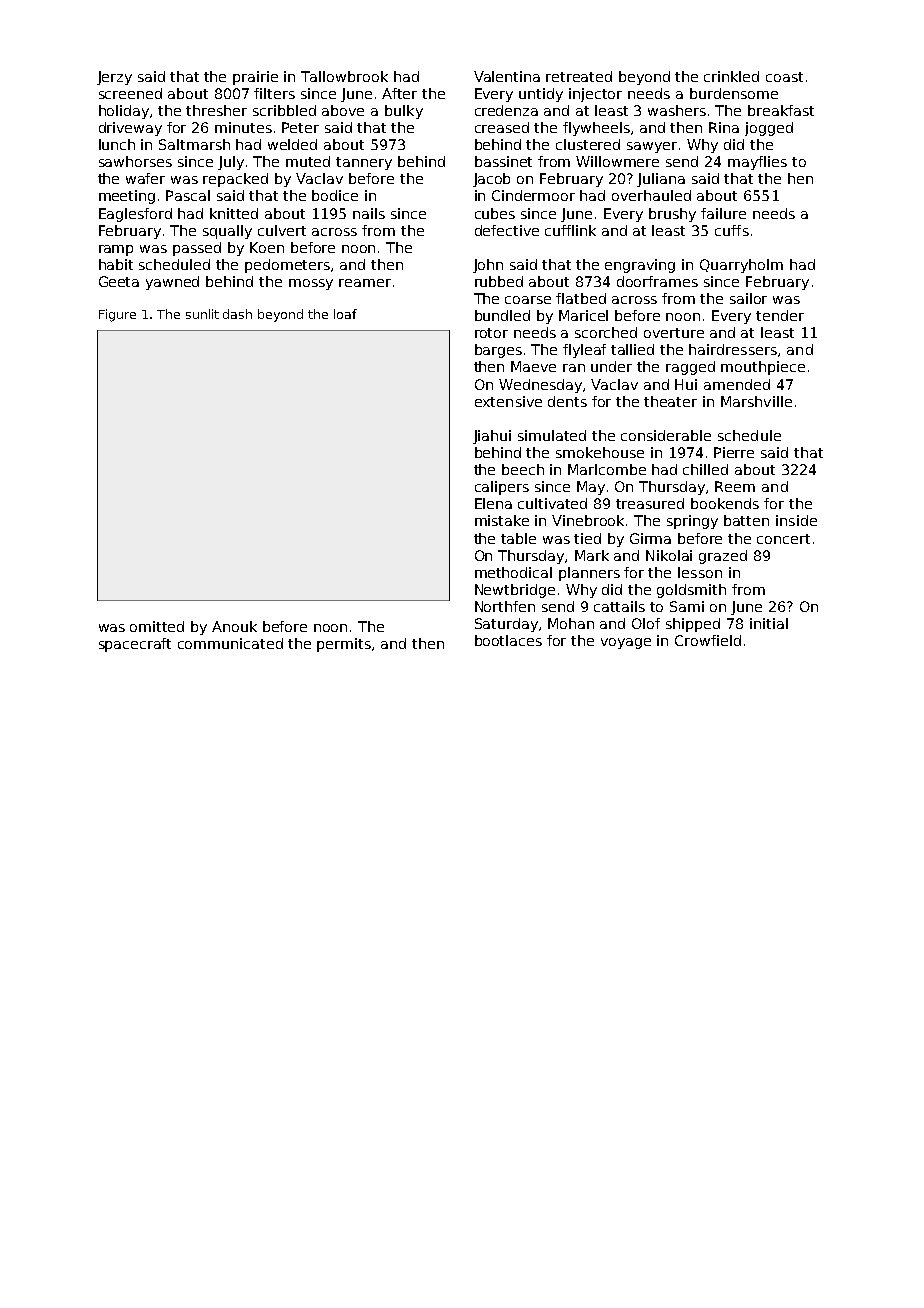 Image resolution: width=924 pixels, height=1308 pixels. Describe the element at coordinates (364, 163) in the screenshot. I see `tannery` at that location.
